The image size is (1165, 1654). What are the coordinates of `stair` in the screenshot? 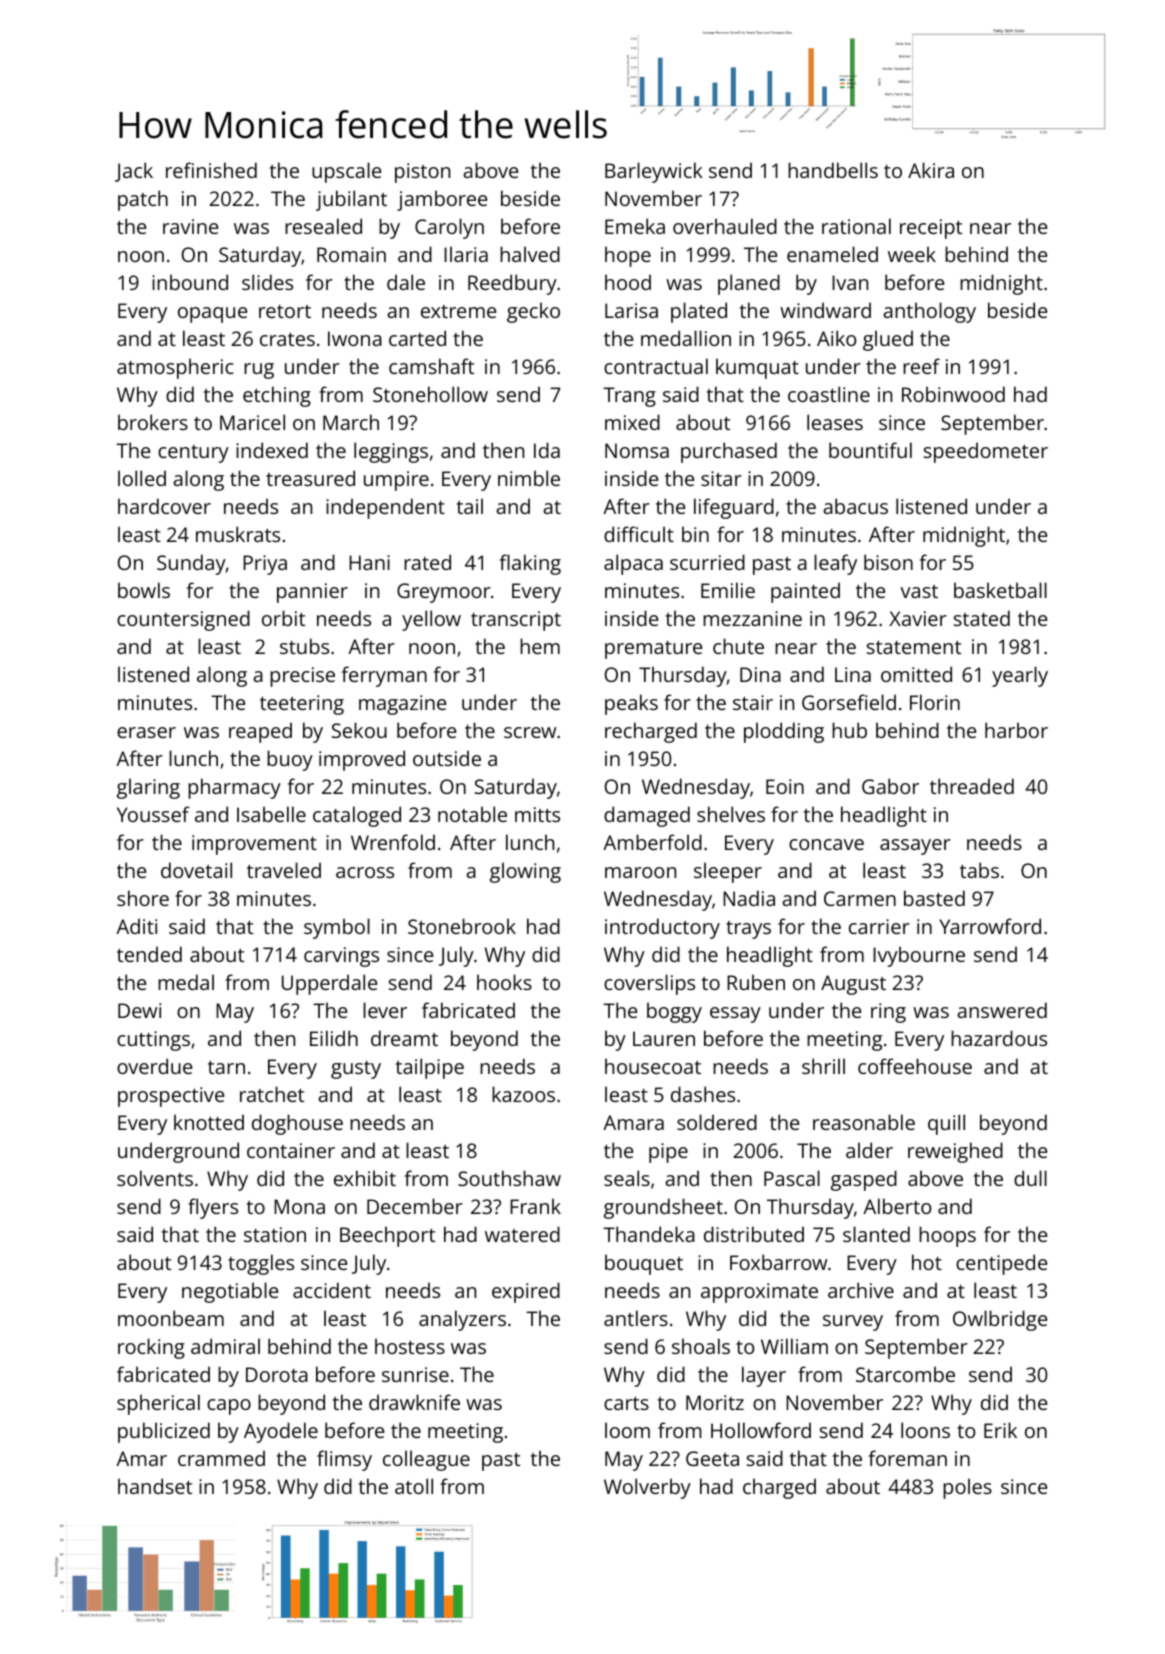 It's located at (753, 702).
